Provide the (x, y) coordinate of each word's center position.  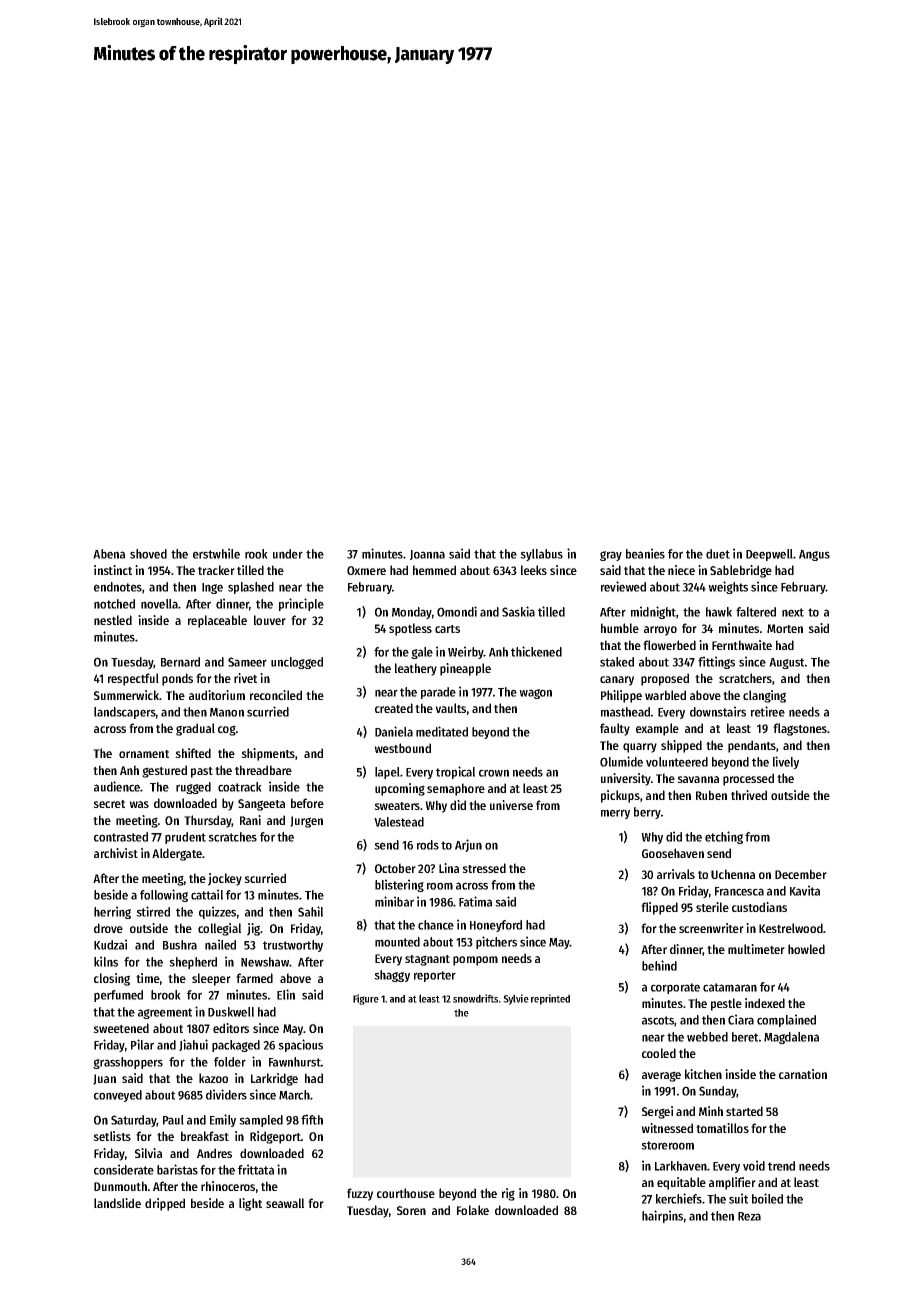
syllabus (541, 555)
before (307, 803)
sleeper (211, 979)
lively (786, 762)
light (250, 1204)
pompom (475, 961)
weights (728, 587)
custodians (759, 907)
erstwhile (216, 553)
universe (511, 805)
